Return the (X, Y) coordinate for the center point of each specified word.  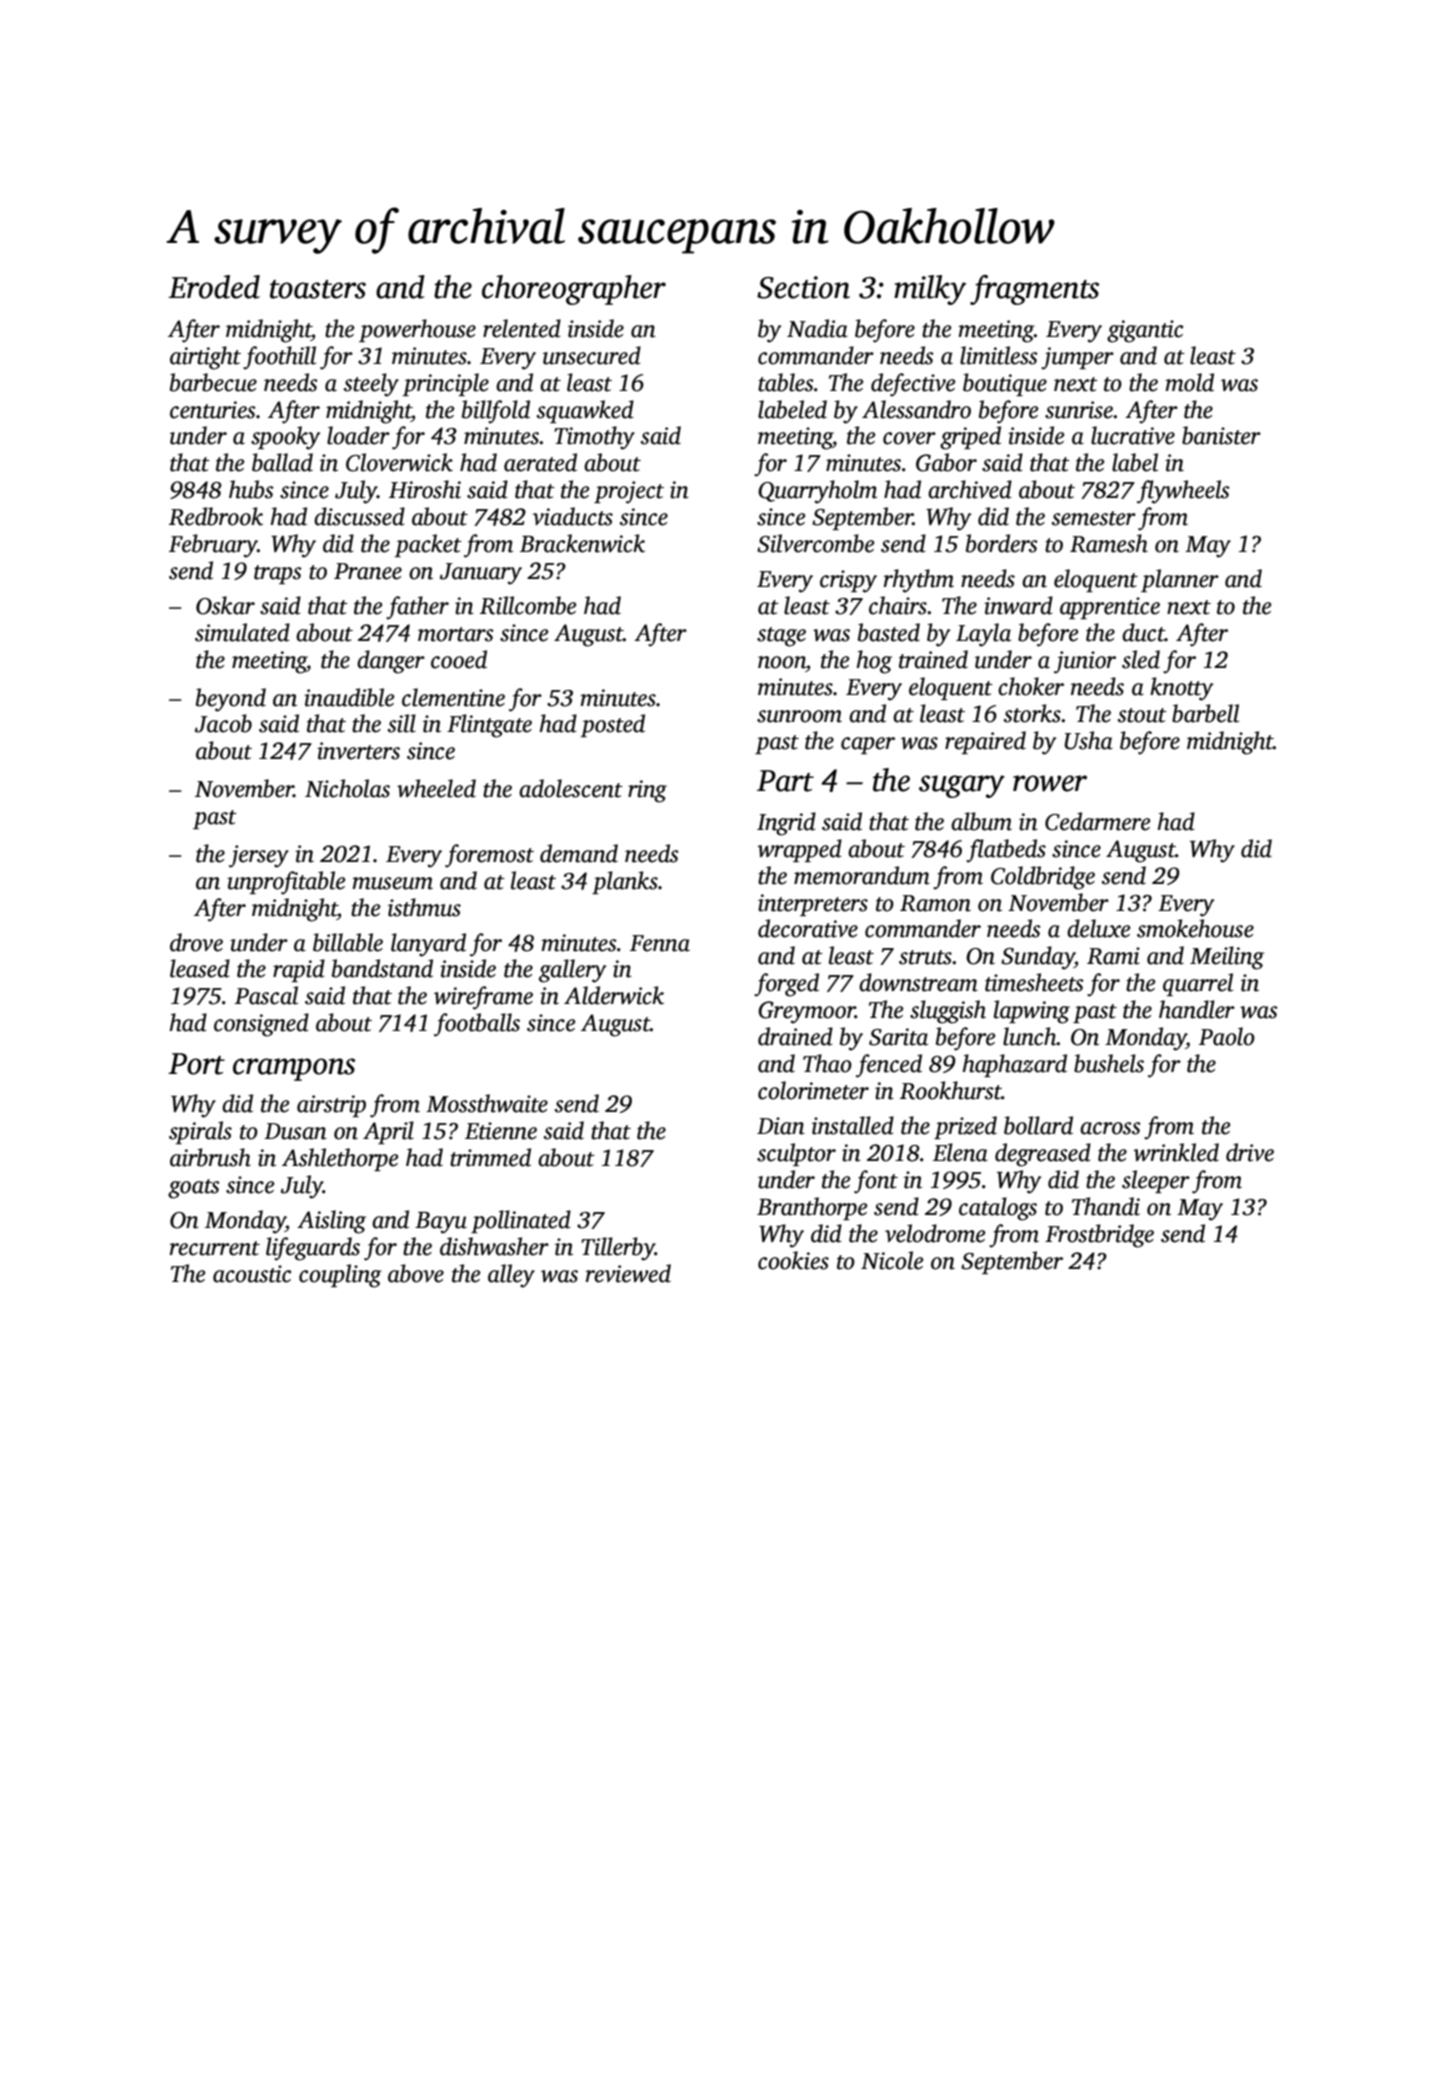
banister (1221, 435)
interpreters (813, 905)
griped (970, 438)
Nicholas (347, 788)
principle (446, 384)
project (629, 492)
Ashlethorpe (340, 1159)
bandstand (382, 968)
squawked (585, 411)
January (481, 574)
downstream (918, 982)
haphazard (1015, 1065)
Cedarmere (1097, 821)
